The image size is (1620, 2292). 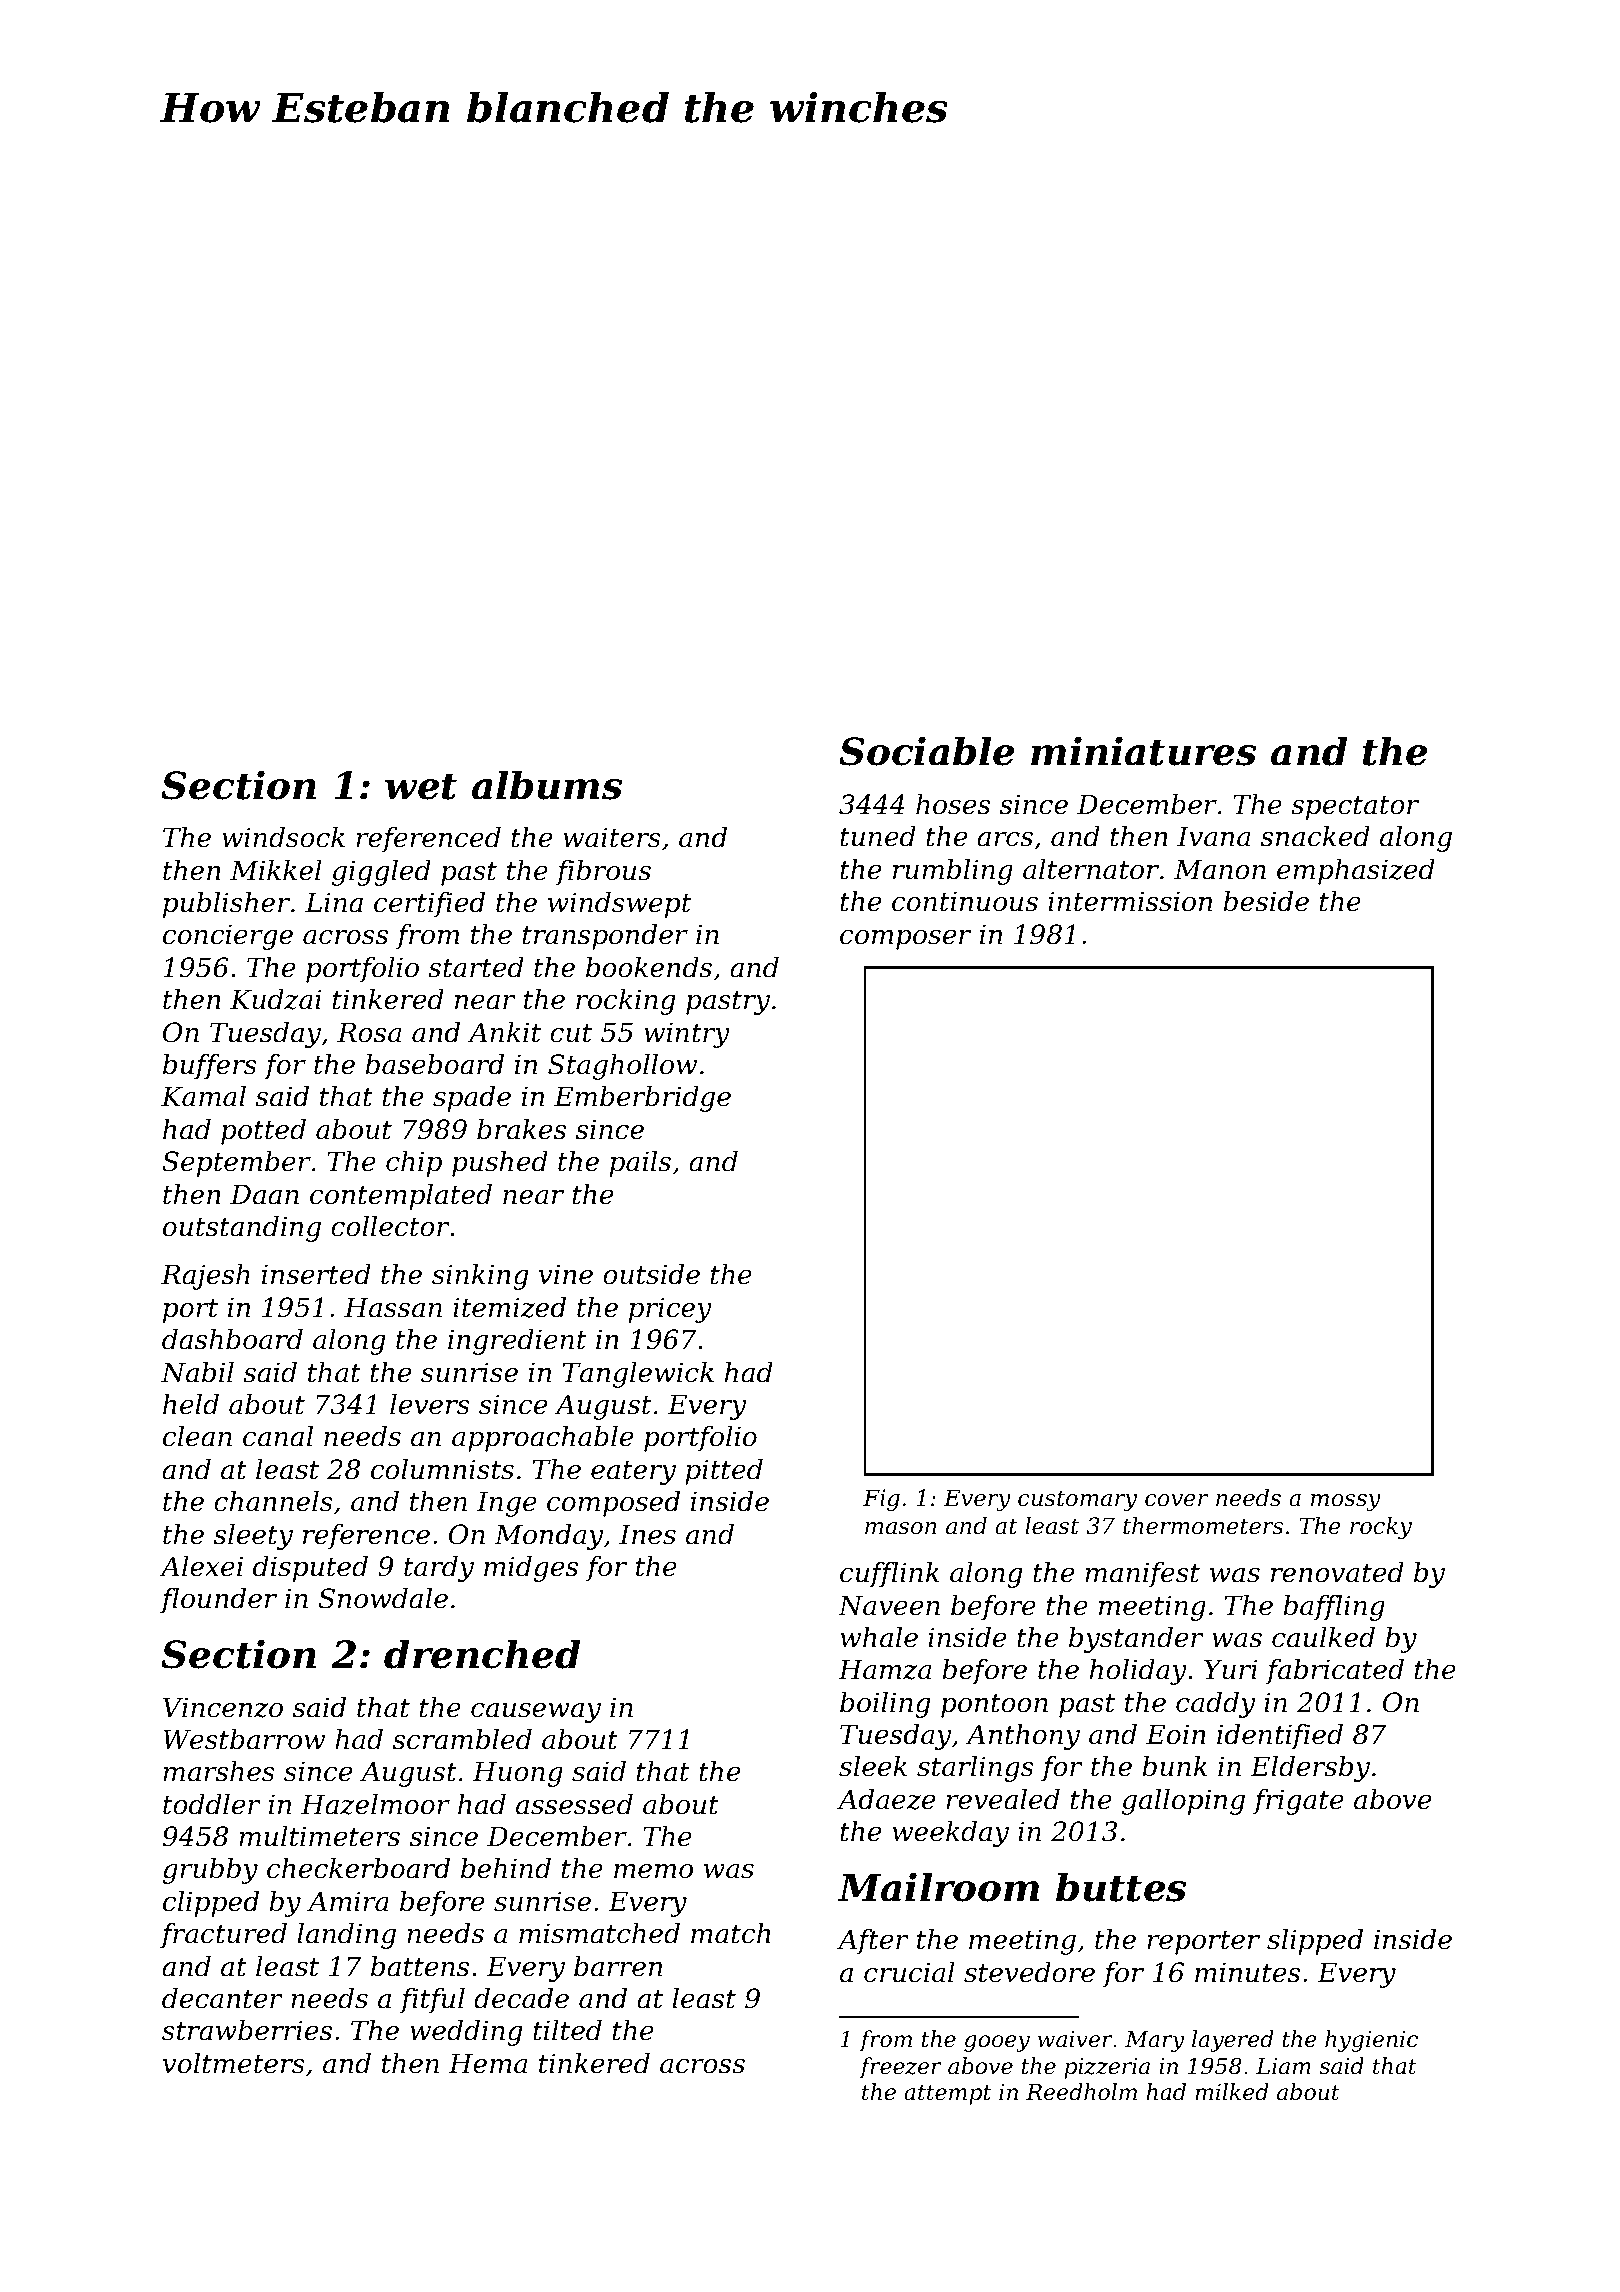 What do you see at coordinates (488, 2063) in the image?
I see `Hema` at bounding box center [488, 2063].
